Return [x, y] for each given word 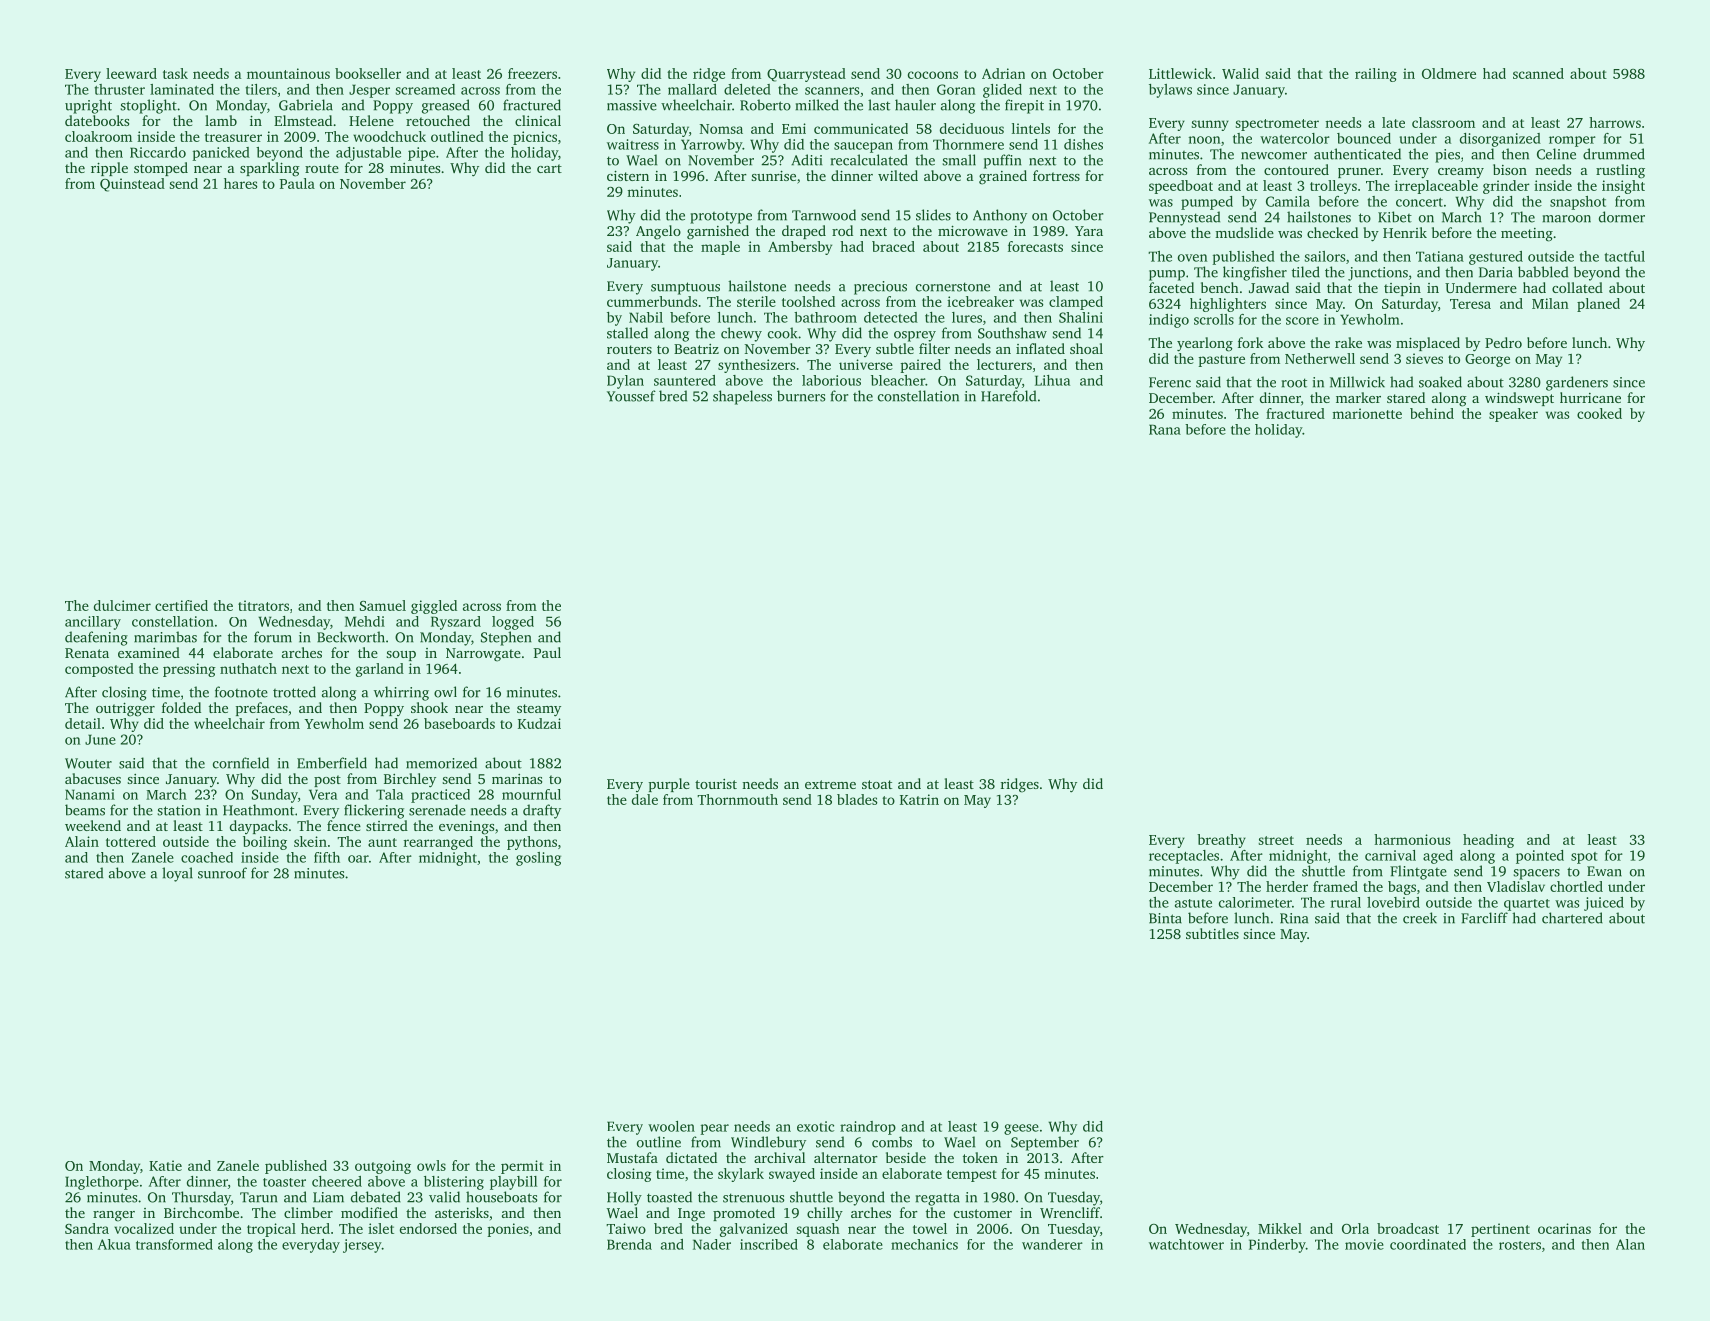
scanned [1538, 73]
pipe [421, 154]
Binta [1165, 918]
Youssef [631, 396]
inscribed [769, 1244]
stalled [627, 333]
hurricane [1590, 397]
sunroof [222, 873]
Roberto [765, 105]
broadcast [1408, 1228]
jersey [362, 1246]
